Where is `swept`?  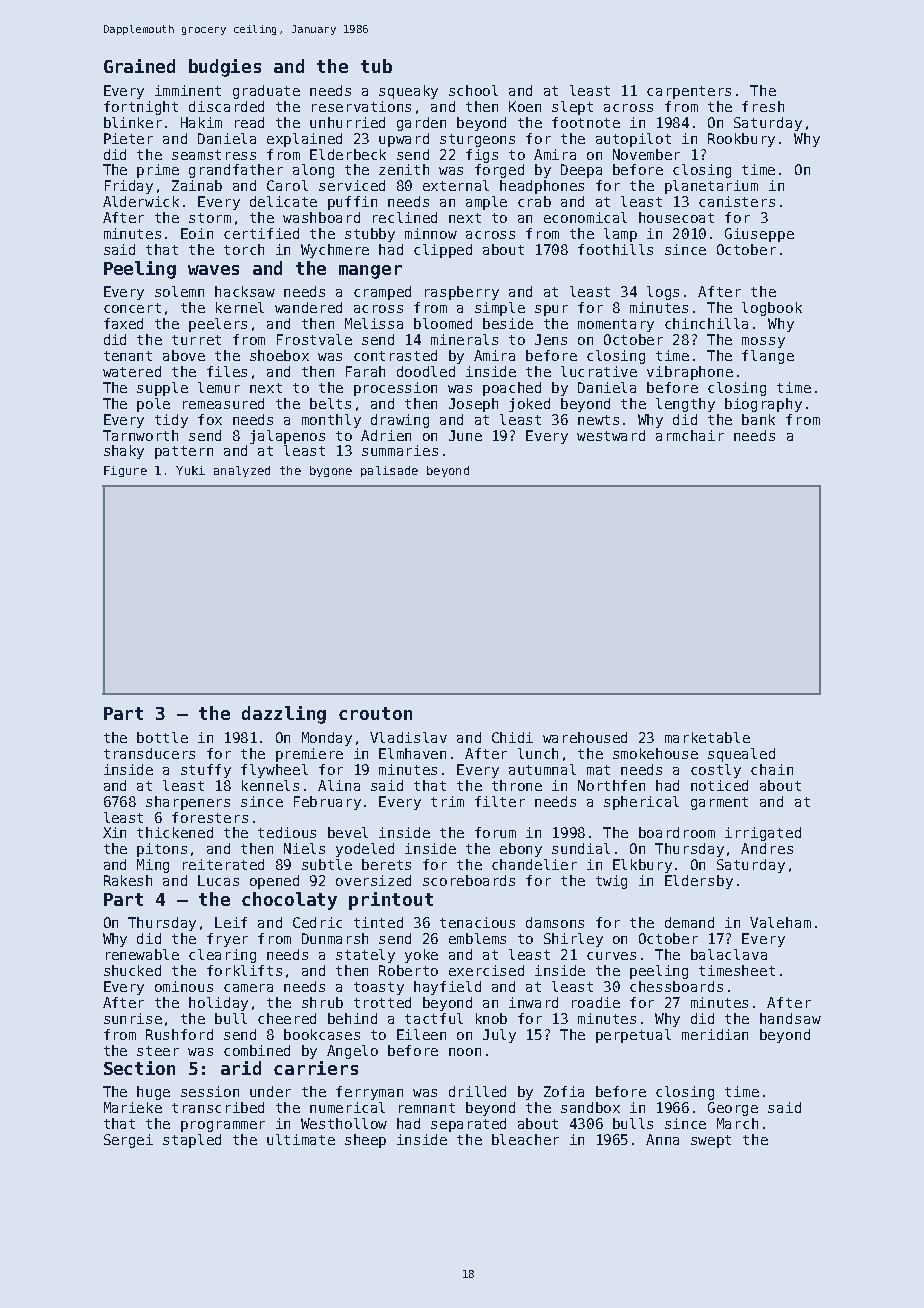
swept is located at coordinates (711, 1141).
